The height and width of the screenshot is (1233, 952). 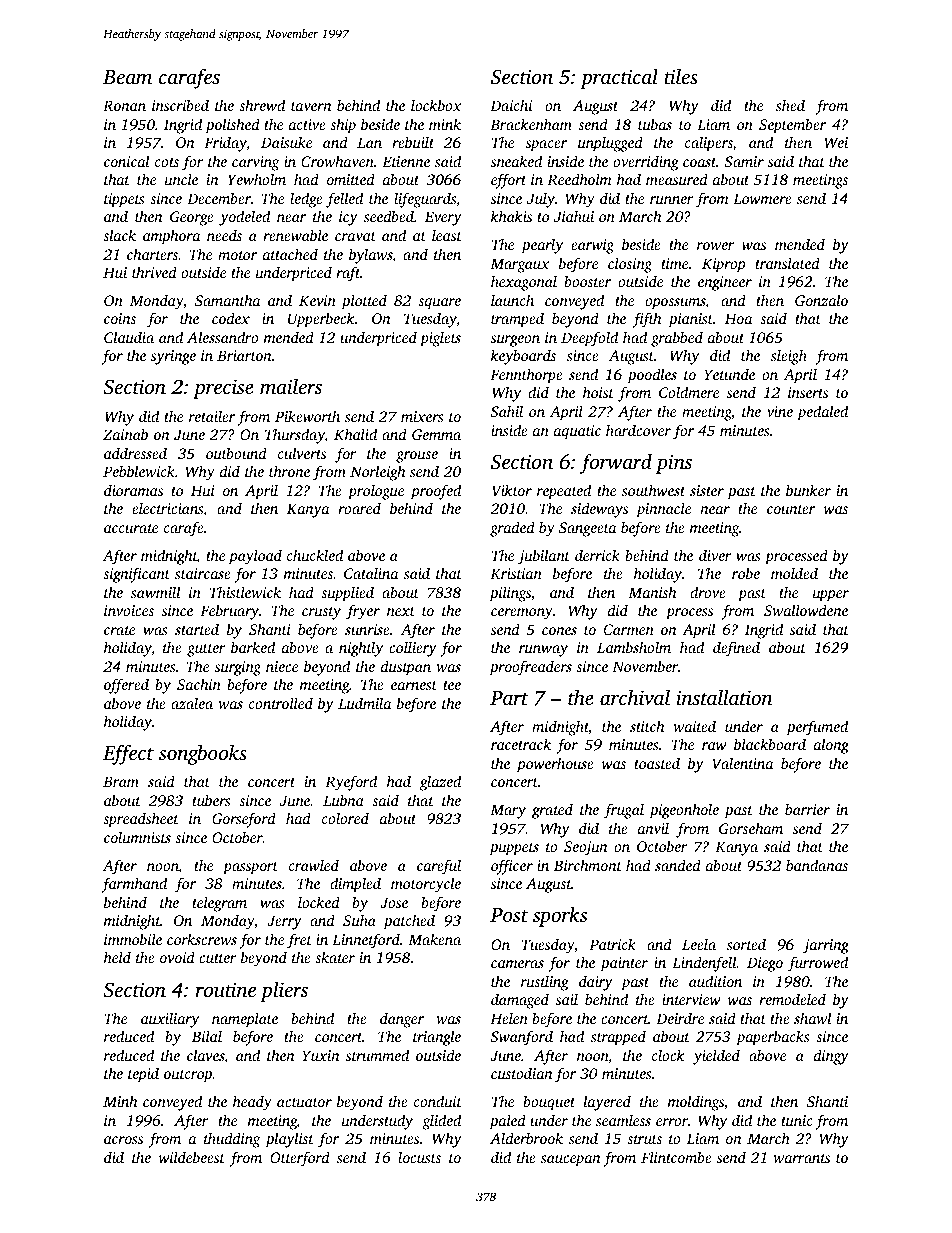 What do you see at coordinates (619, 78) in the screenshot?
I see `practical` at bounding box center [619, 78].
